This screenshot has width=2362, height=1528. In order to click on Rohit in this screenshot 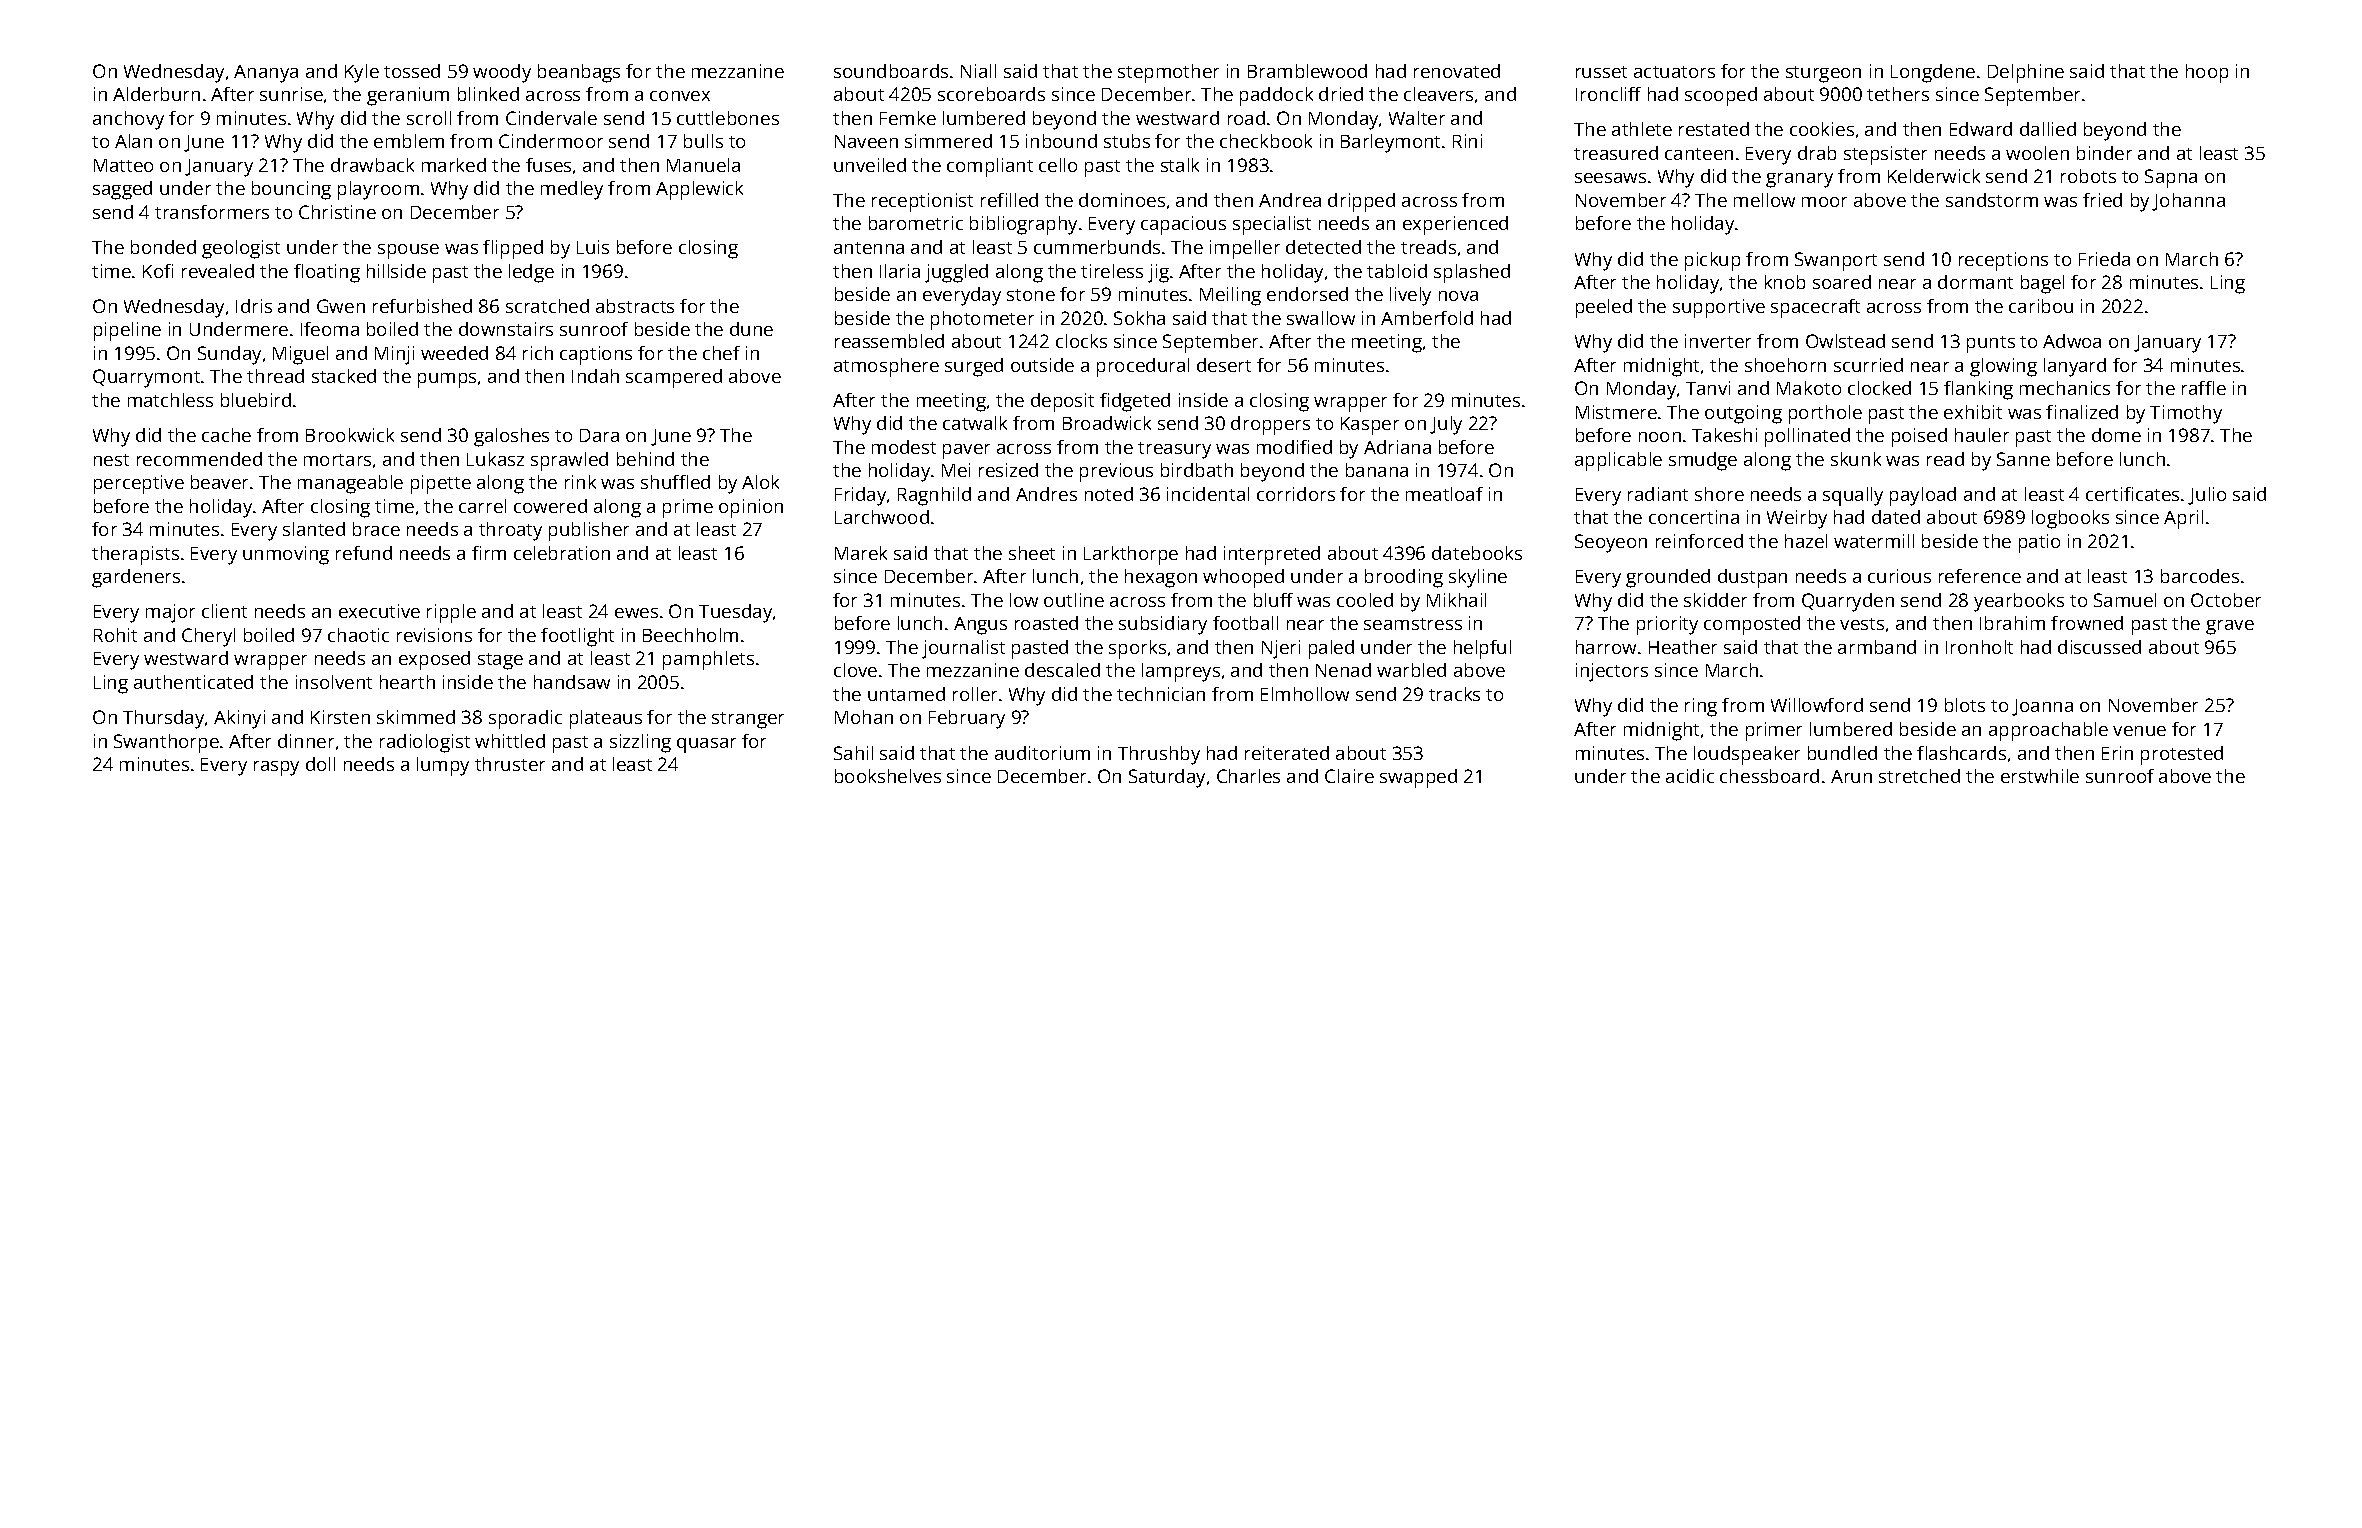, I will do `click(115, 635)`.
